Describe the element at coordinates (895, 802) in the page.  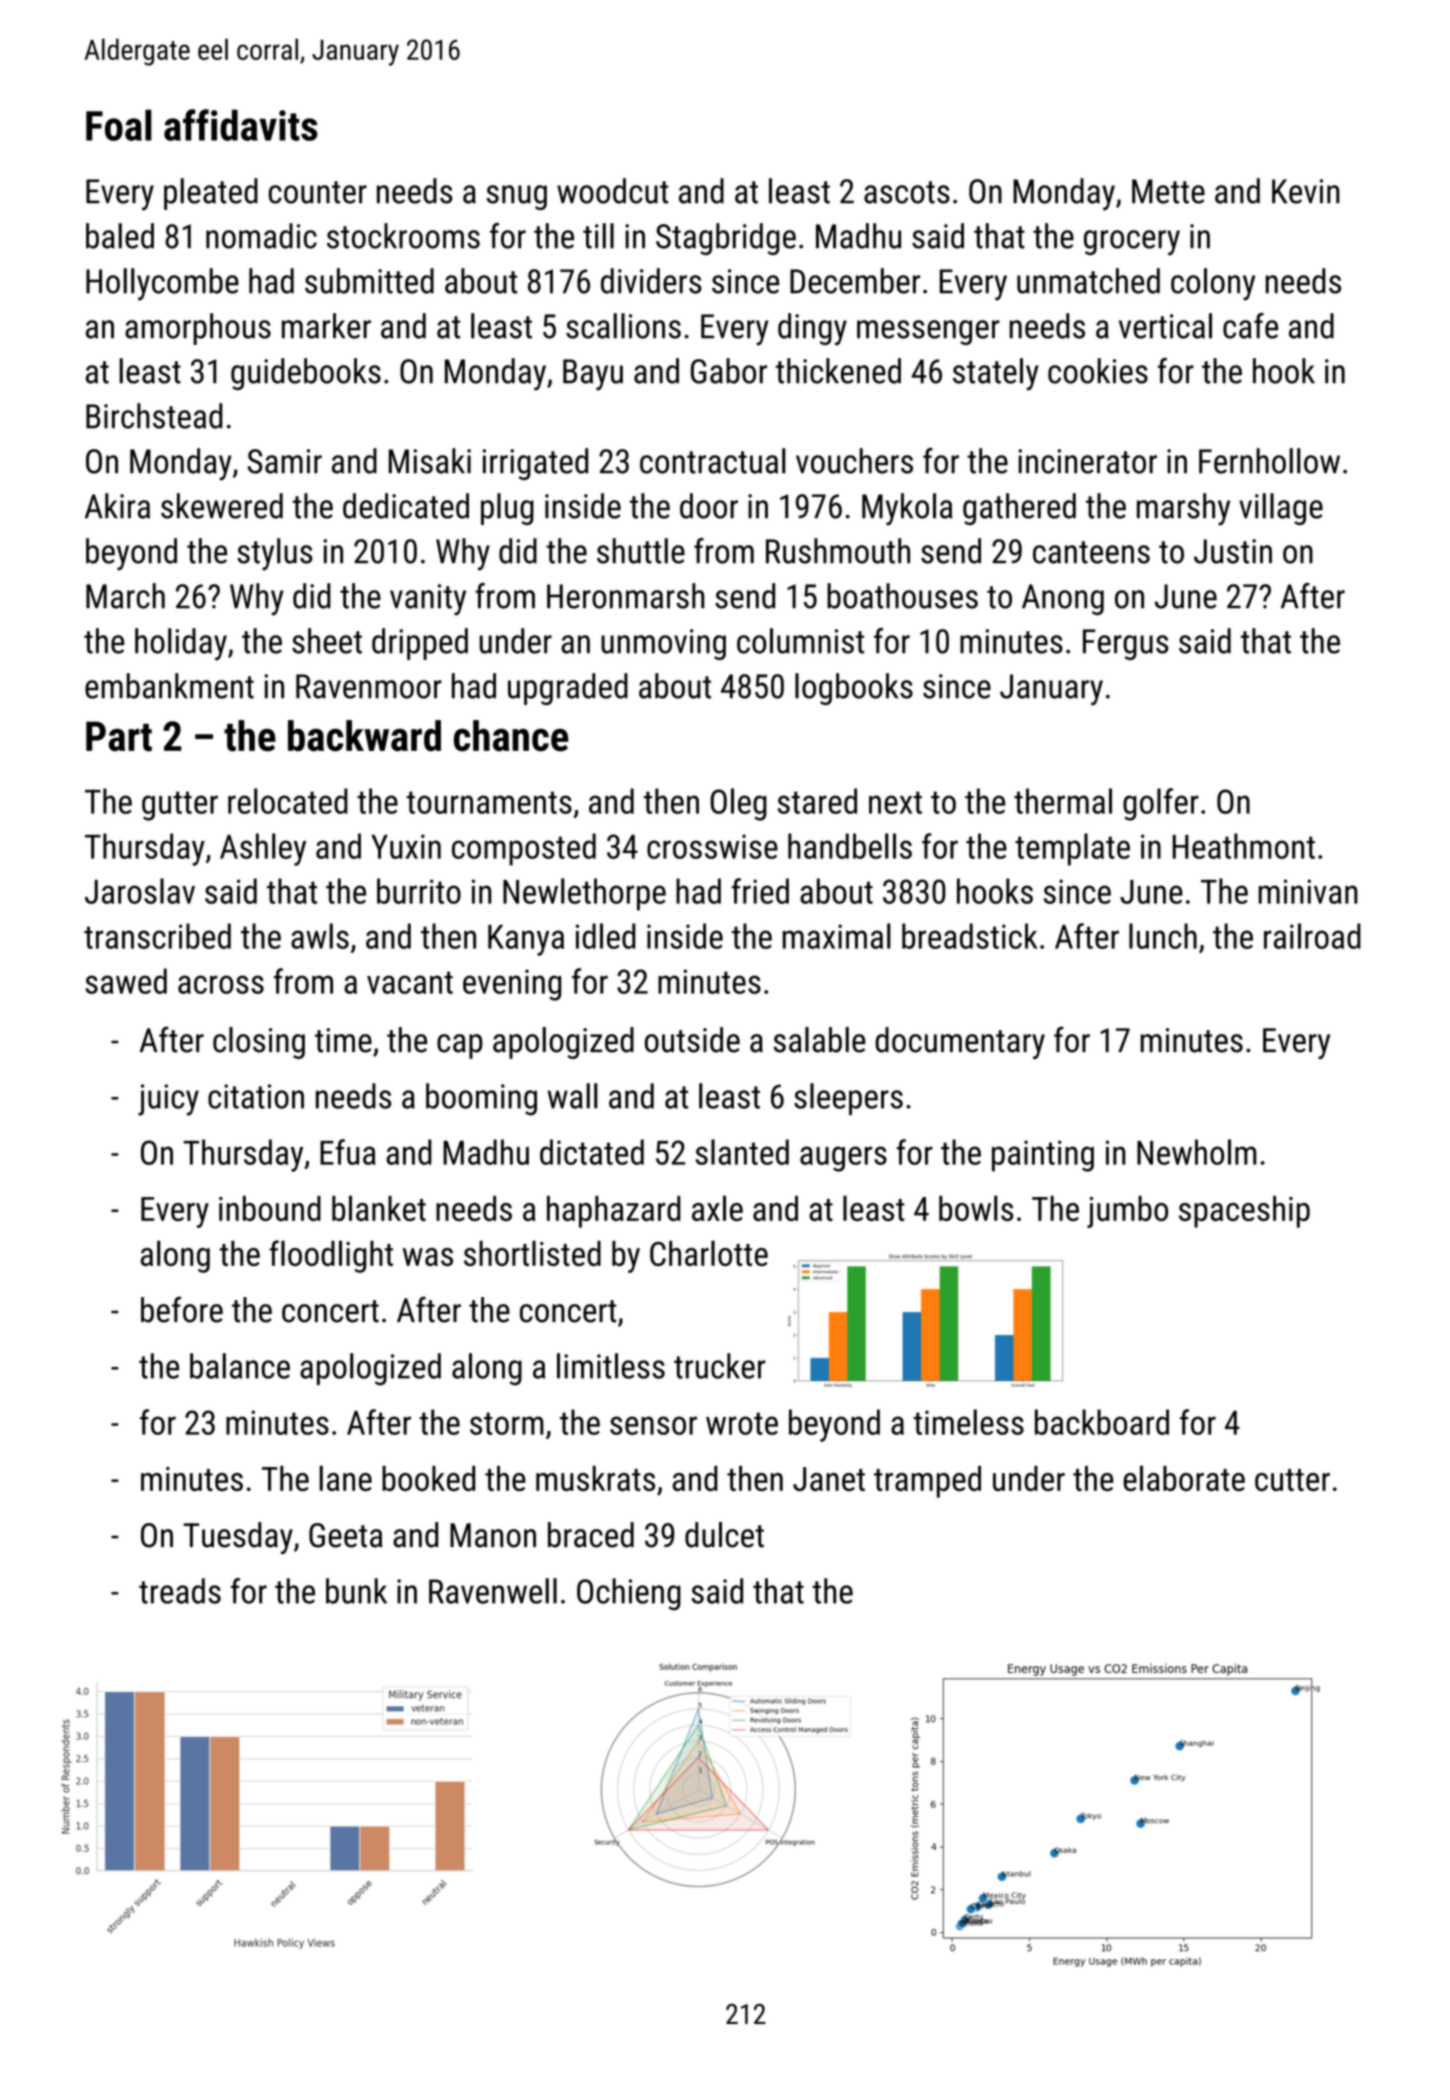
I see `next` at that location.
